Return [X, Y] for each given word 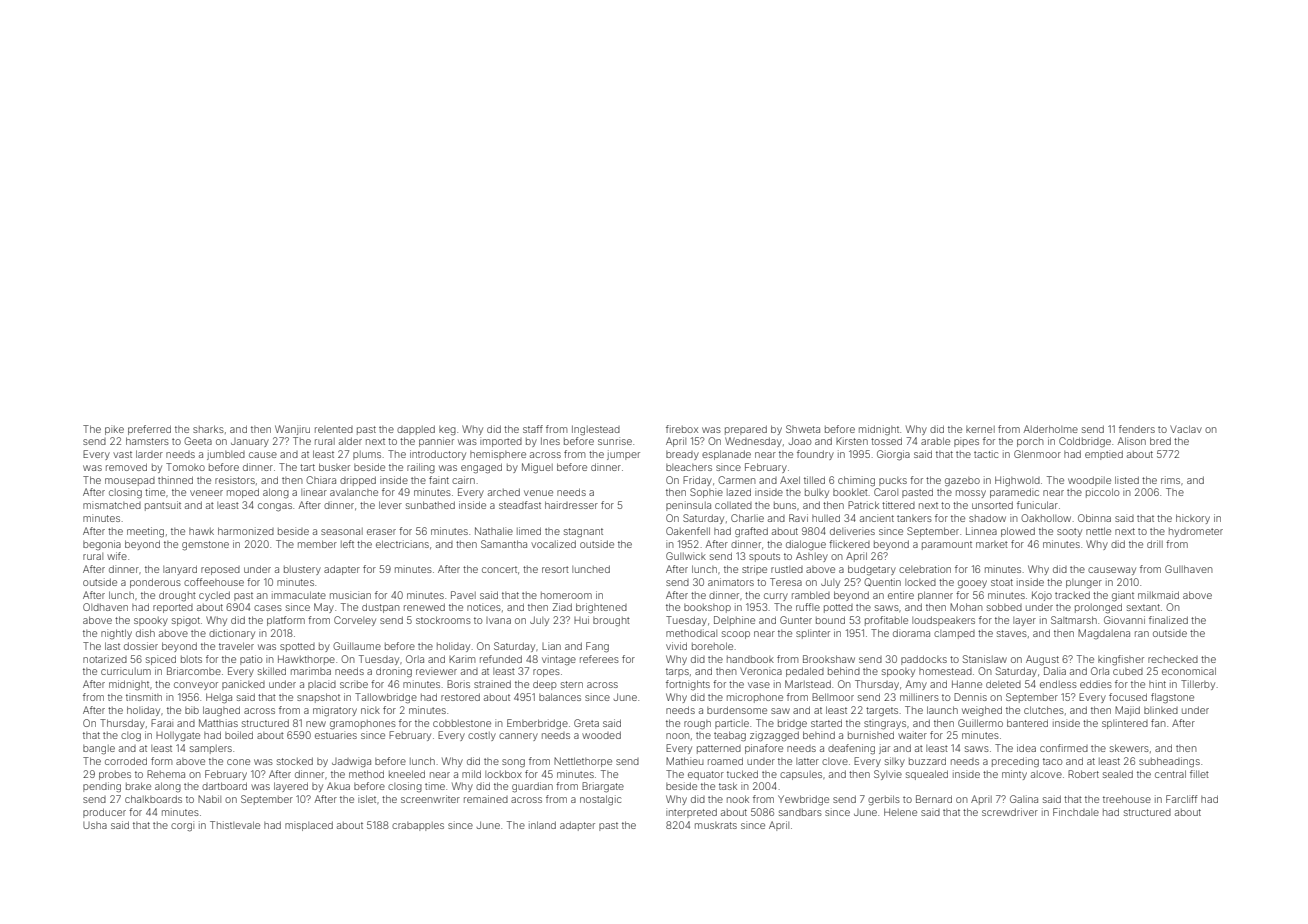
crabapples [418, 826]
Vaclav [1186, 429]
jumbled [226, 455]
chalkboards [153, 799]
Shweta [803, 429]
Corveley [355, 621]
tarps [677, 672]
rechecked [1173, 659]
